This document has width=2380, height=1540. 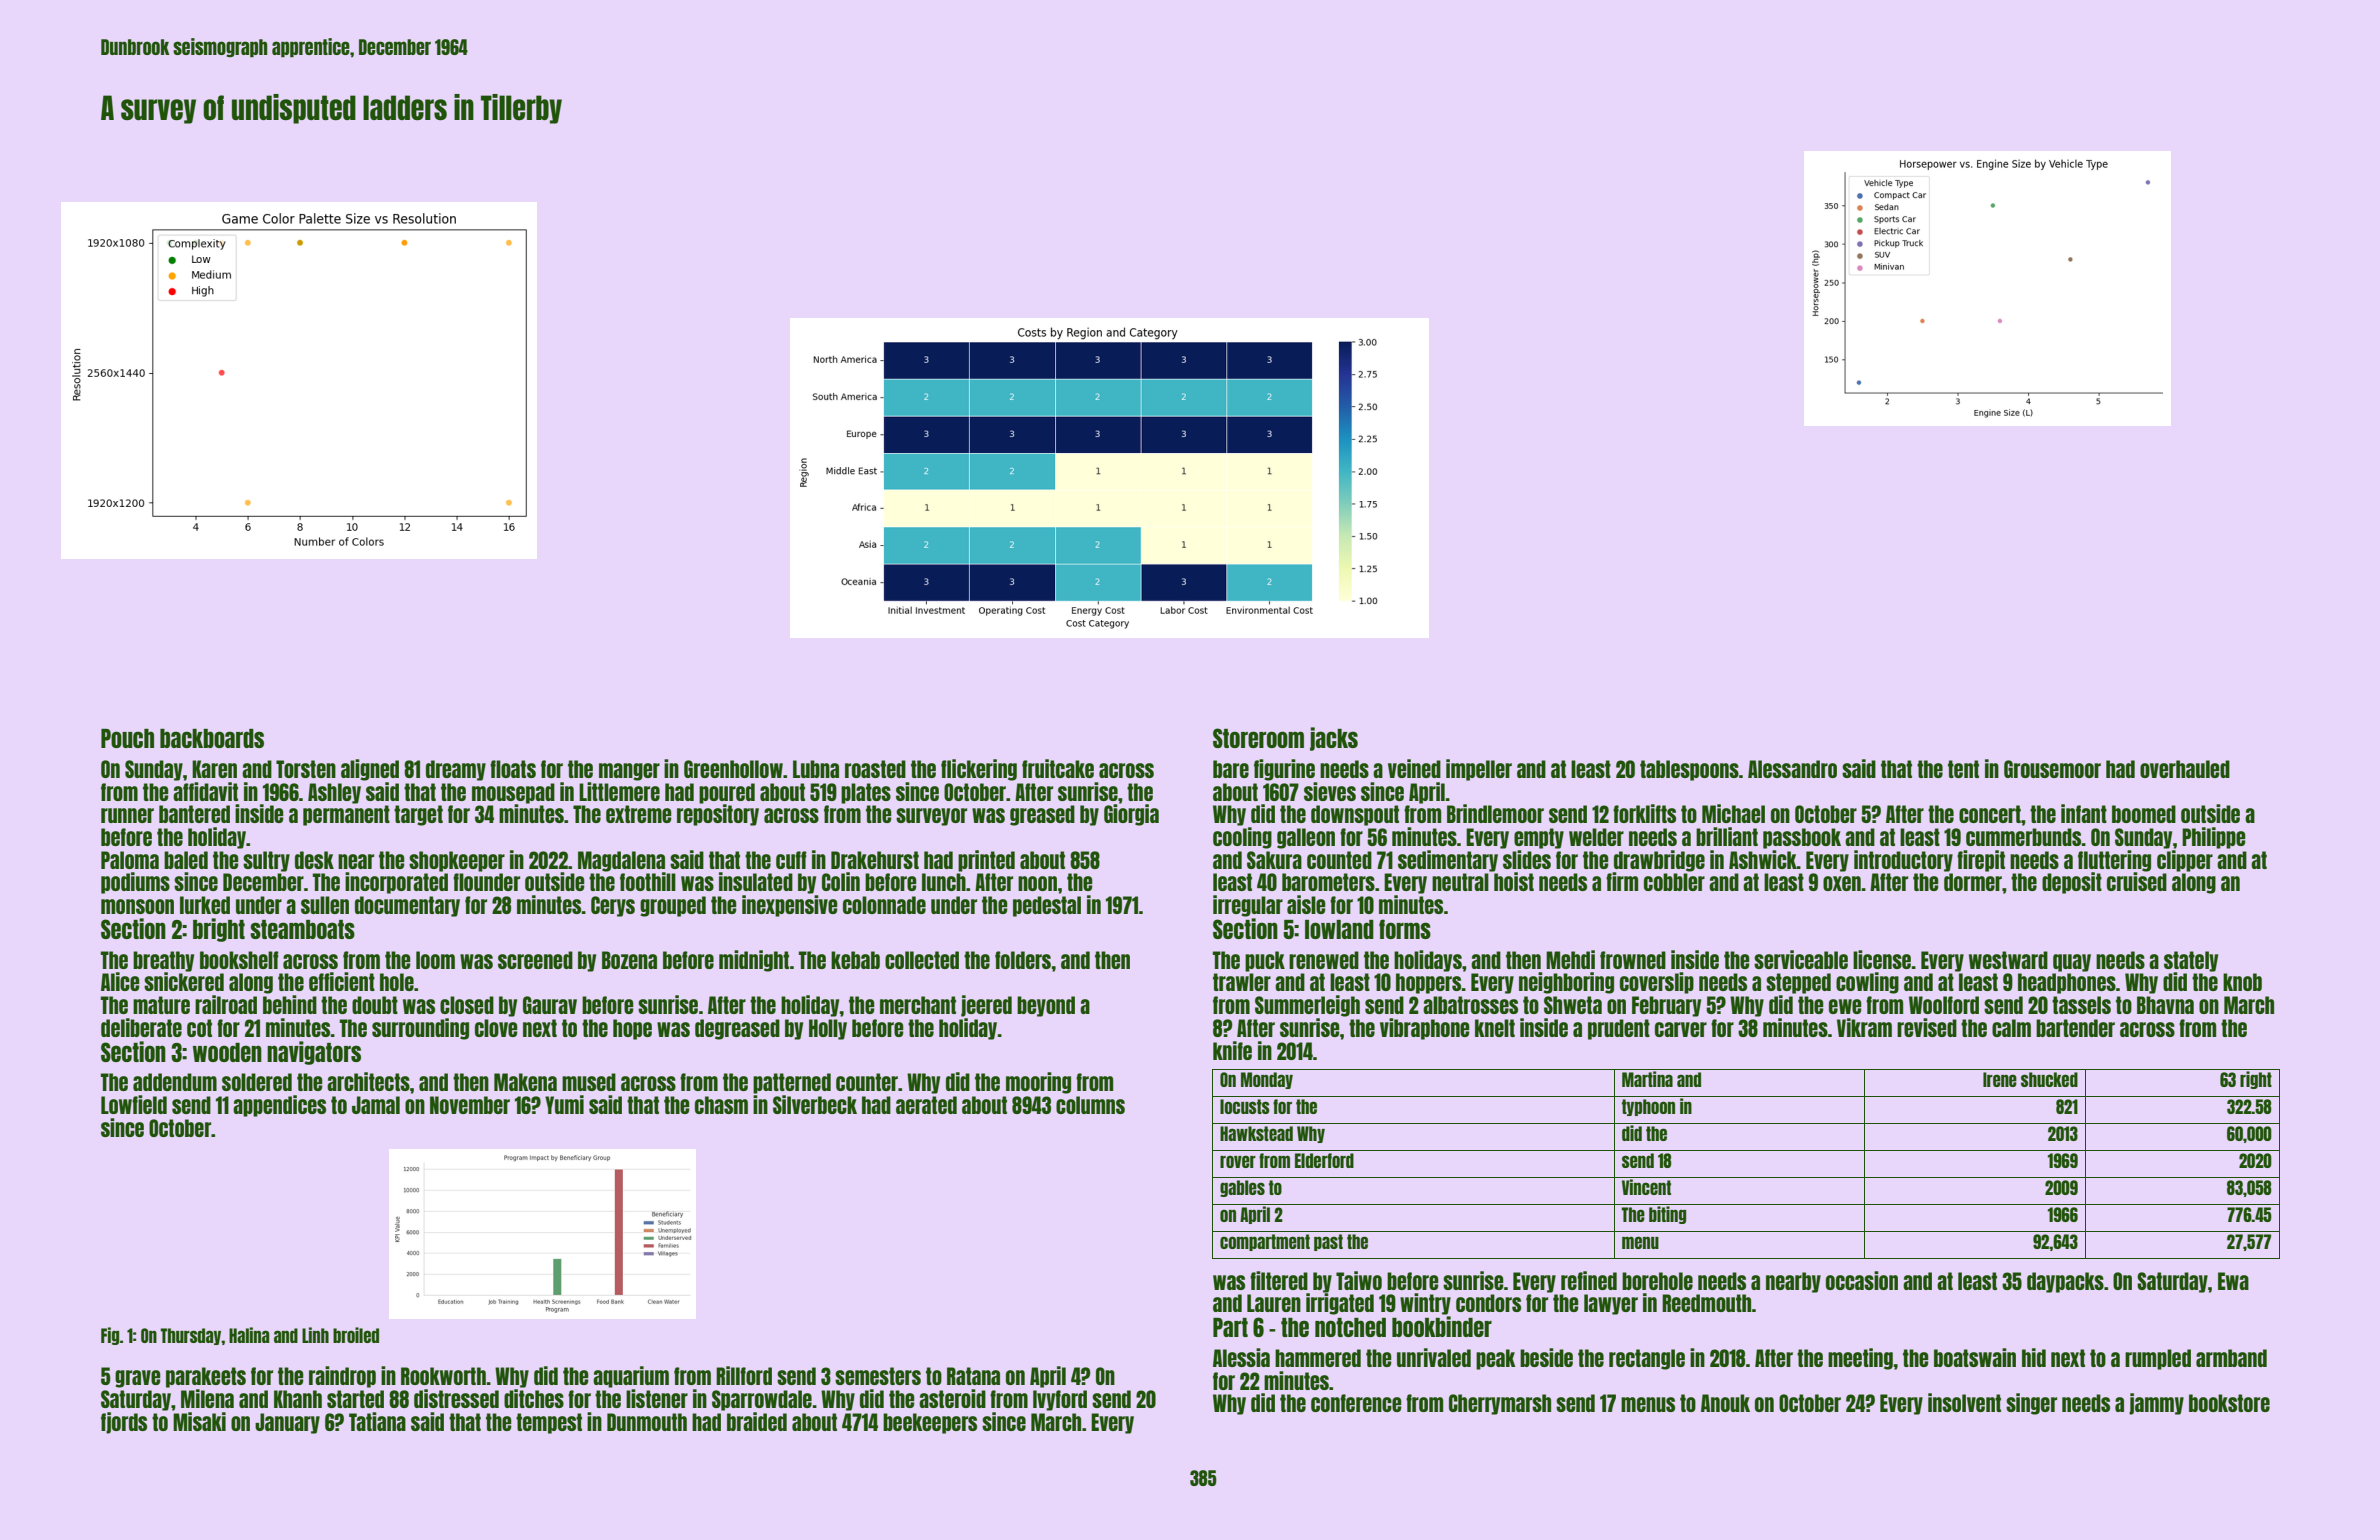 I want to click on stately, so click(x=2191, y=961).
